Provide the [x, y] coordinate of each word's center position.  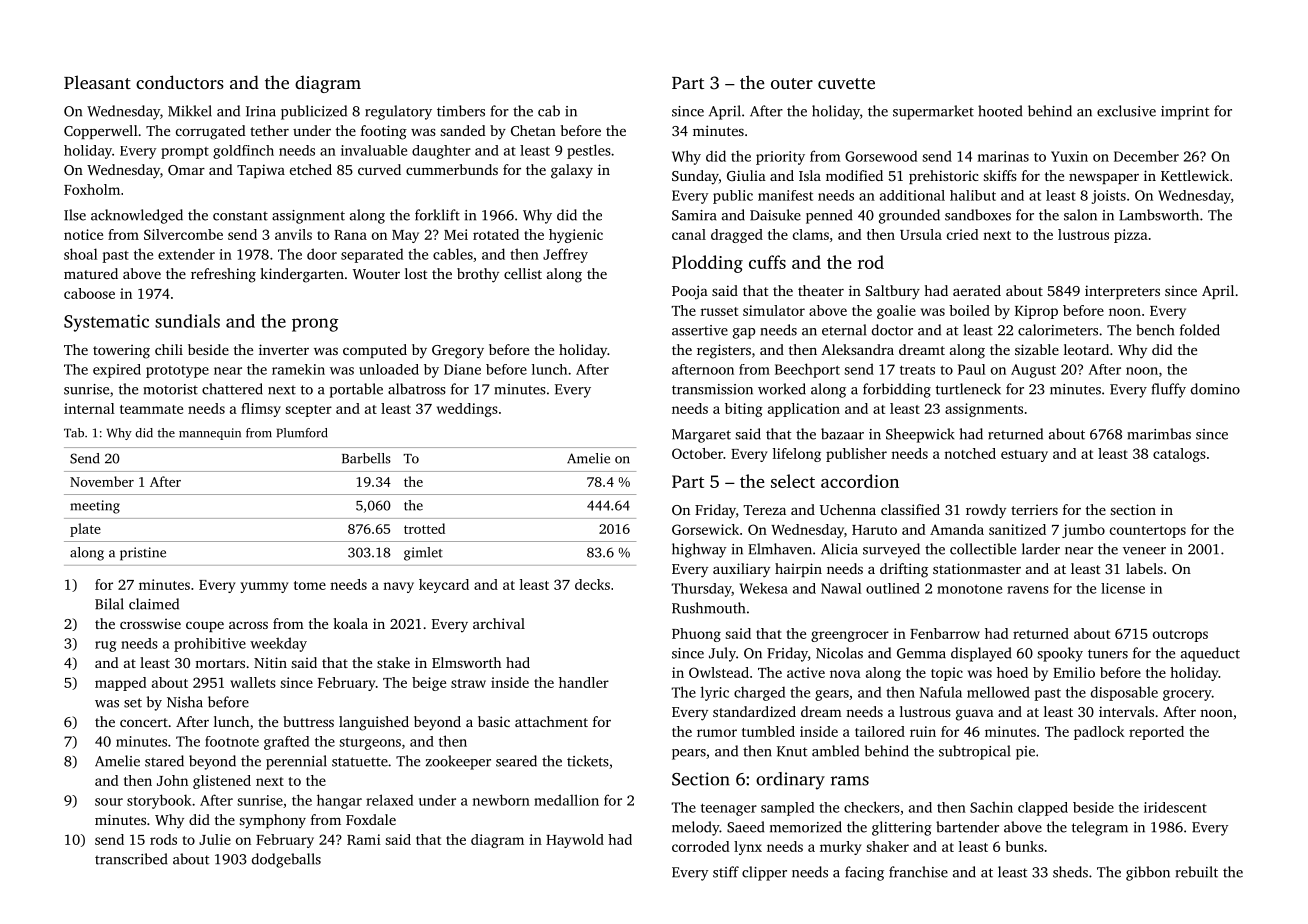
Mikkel [190, 111]
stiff [726, 872]
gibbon [1148, 873]
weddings [467, 410]
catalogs [1179, 455]
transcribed [131, 859]
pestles [589, 151]
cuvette [846, 83]
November [102, 481]
